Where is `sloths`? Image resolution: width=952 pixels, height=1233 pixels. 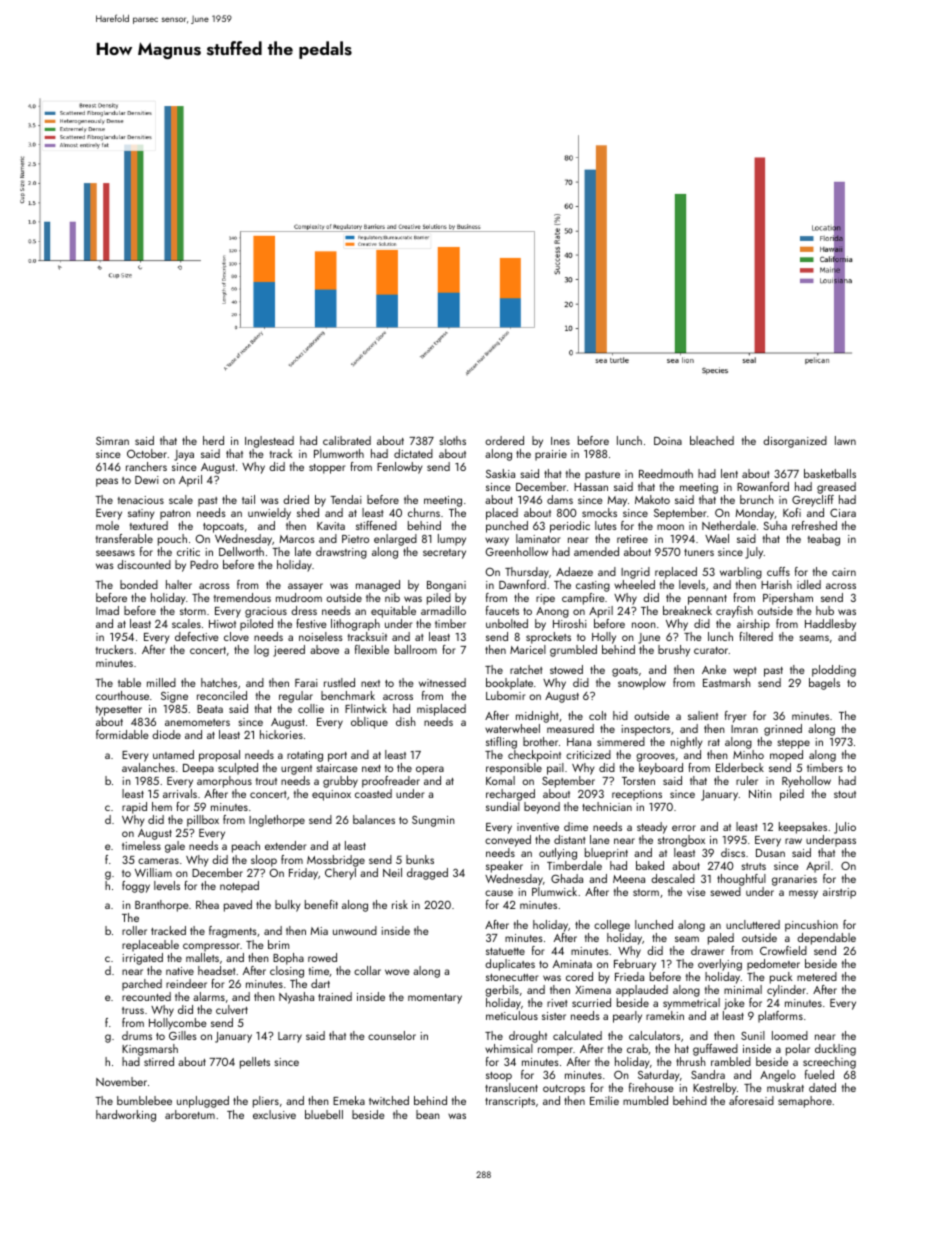 sloths is located at coordinates (453, 440).
